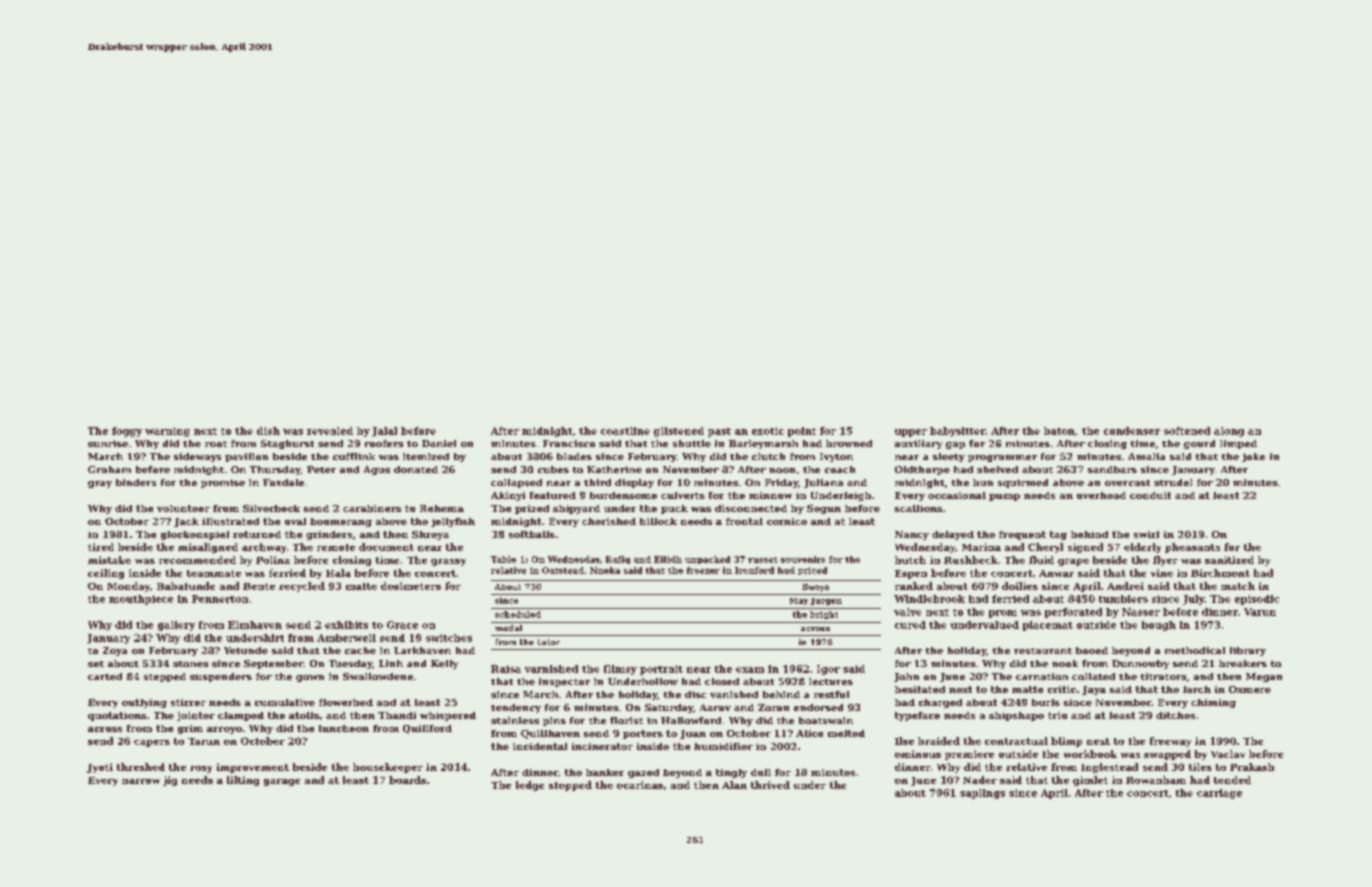 The height and width of the screenshot is (887, 1372). Describe the element at coordinates (346, 625) in the screenshot. I see `exhibits` at that location.
